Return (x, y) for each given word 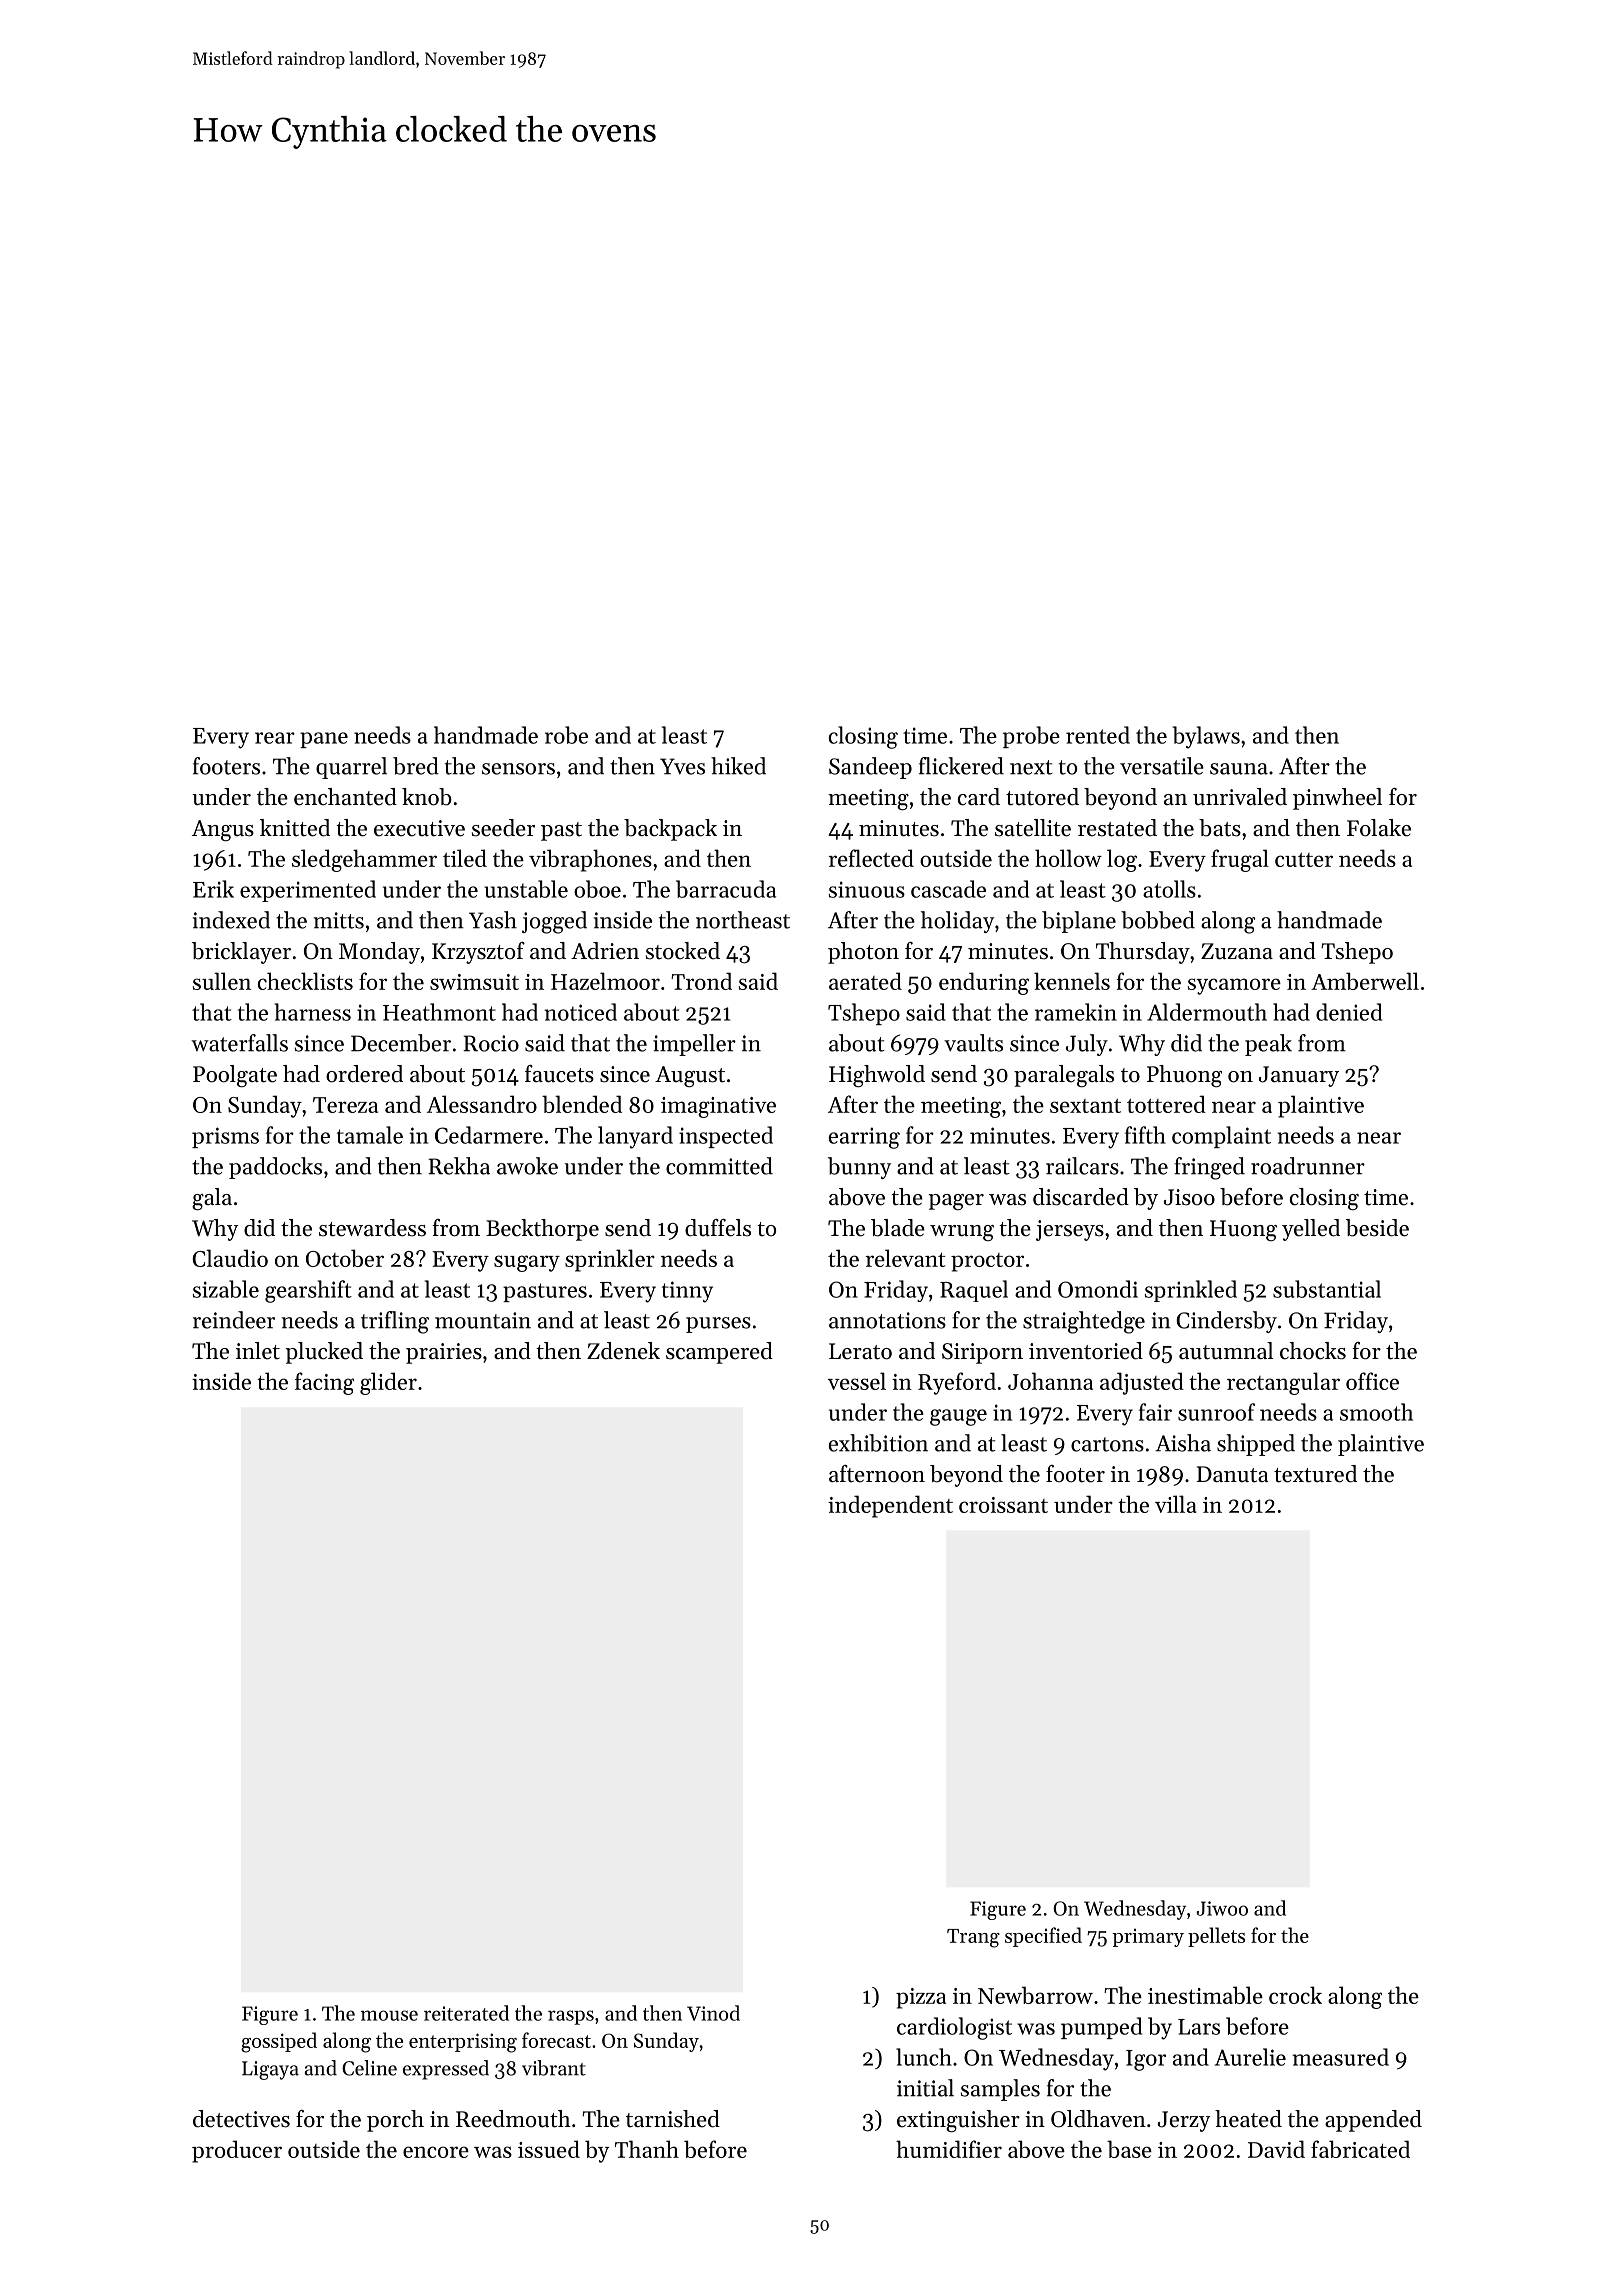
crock (1295, 1995)
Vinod (713, 2013)
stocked (683, 951)
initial (925, 2088)
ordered (364, 1074)
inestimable (1205, 1995)
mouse (389, 2015)
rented (1098, 735)
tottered (1166, 1104)
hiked (738, 766)
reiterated (466, 2013)
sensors (518, 769)
